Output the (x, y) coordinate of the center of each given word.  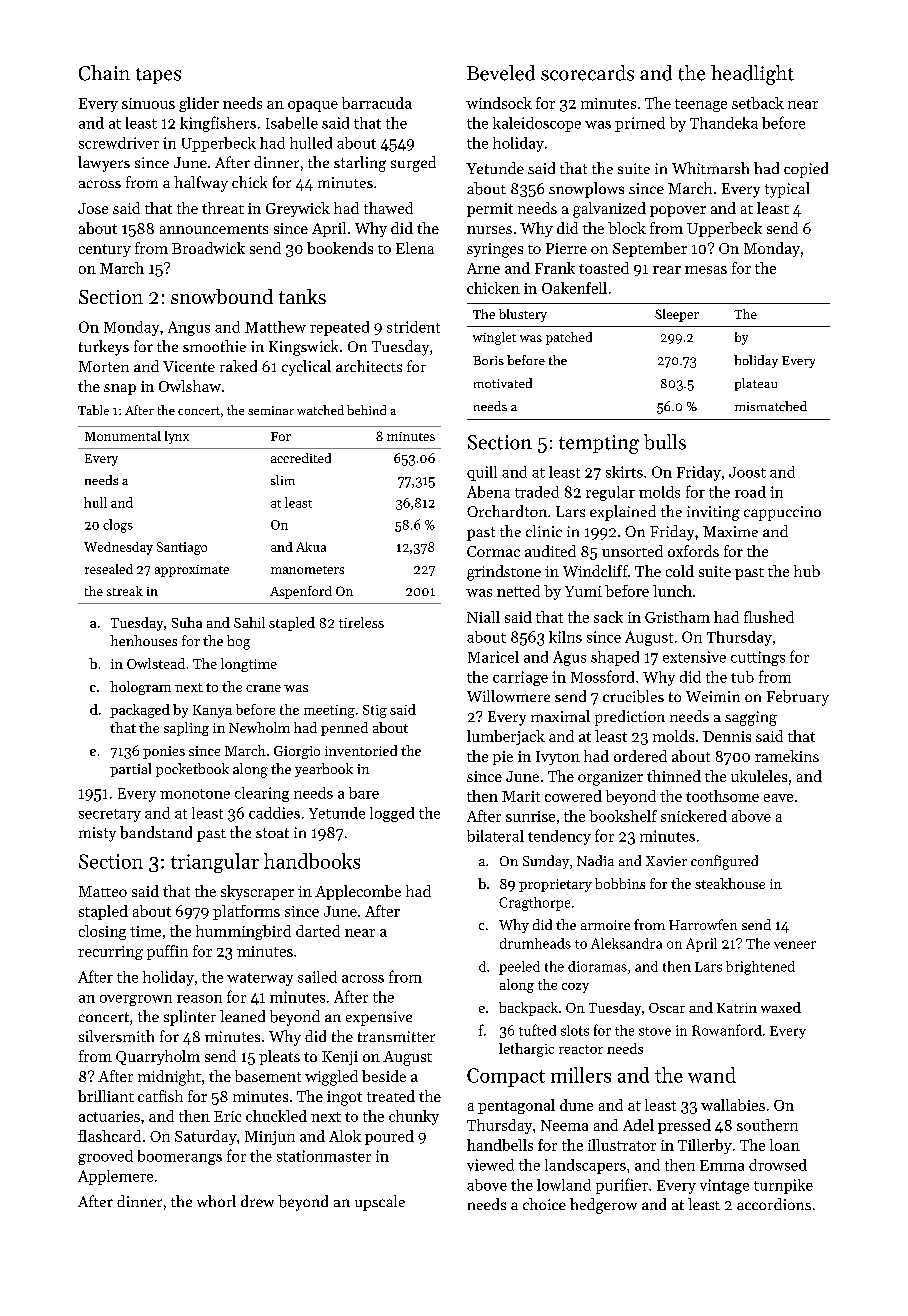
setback (758, 103)
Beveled (501, 73)
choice (544, 1204)
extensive (694, 657)
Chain (104, 73)
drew (257, 1201)
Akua (311, 547)
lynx (177, 437)
